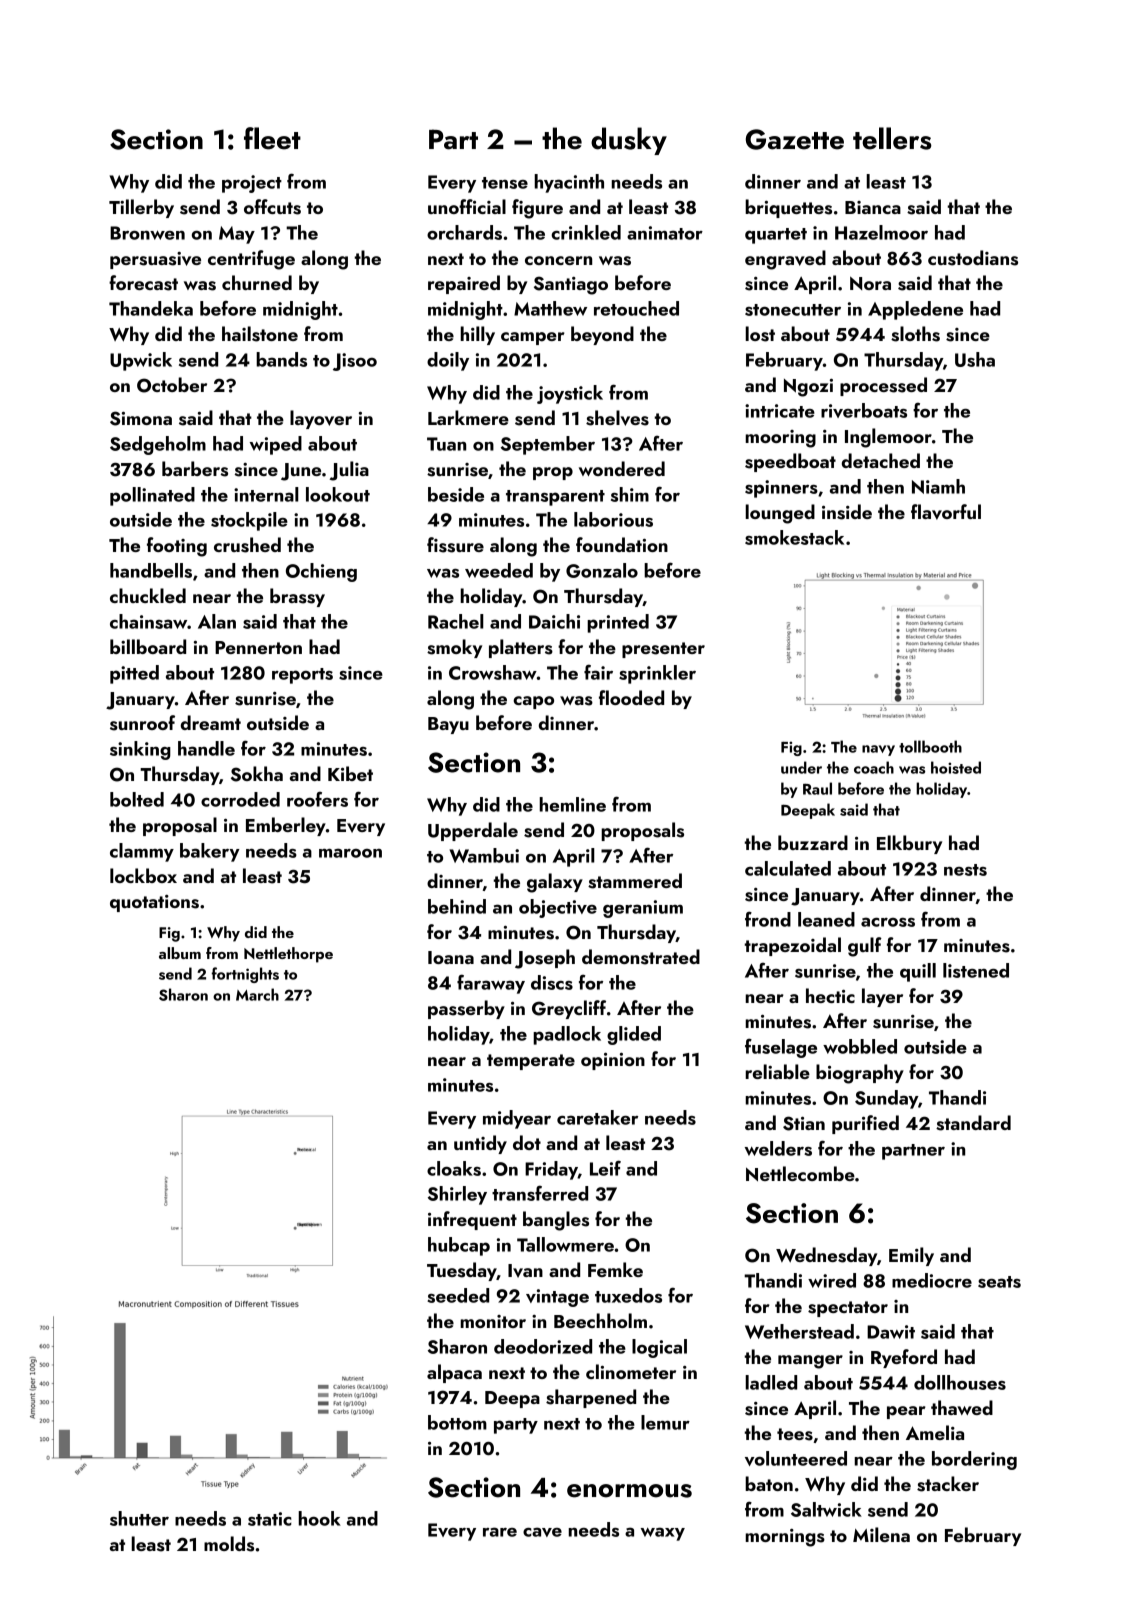  Describe the element at coordinates (317, 799) in the image. I see `roofers` at that location.
